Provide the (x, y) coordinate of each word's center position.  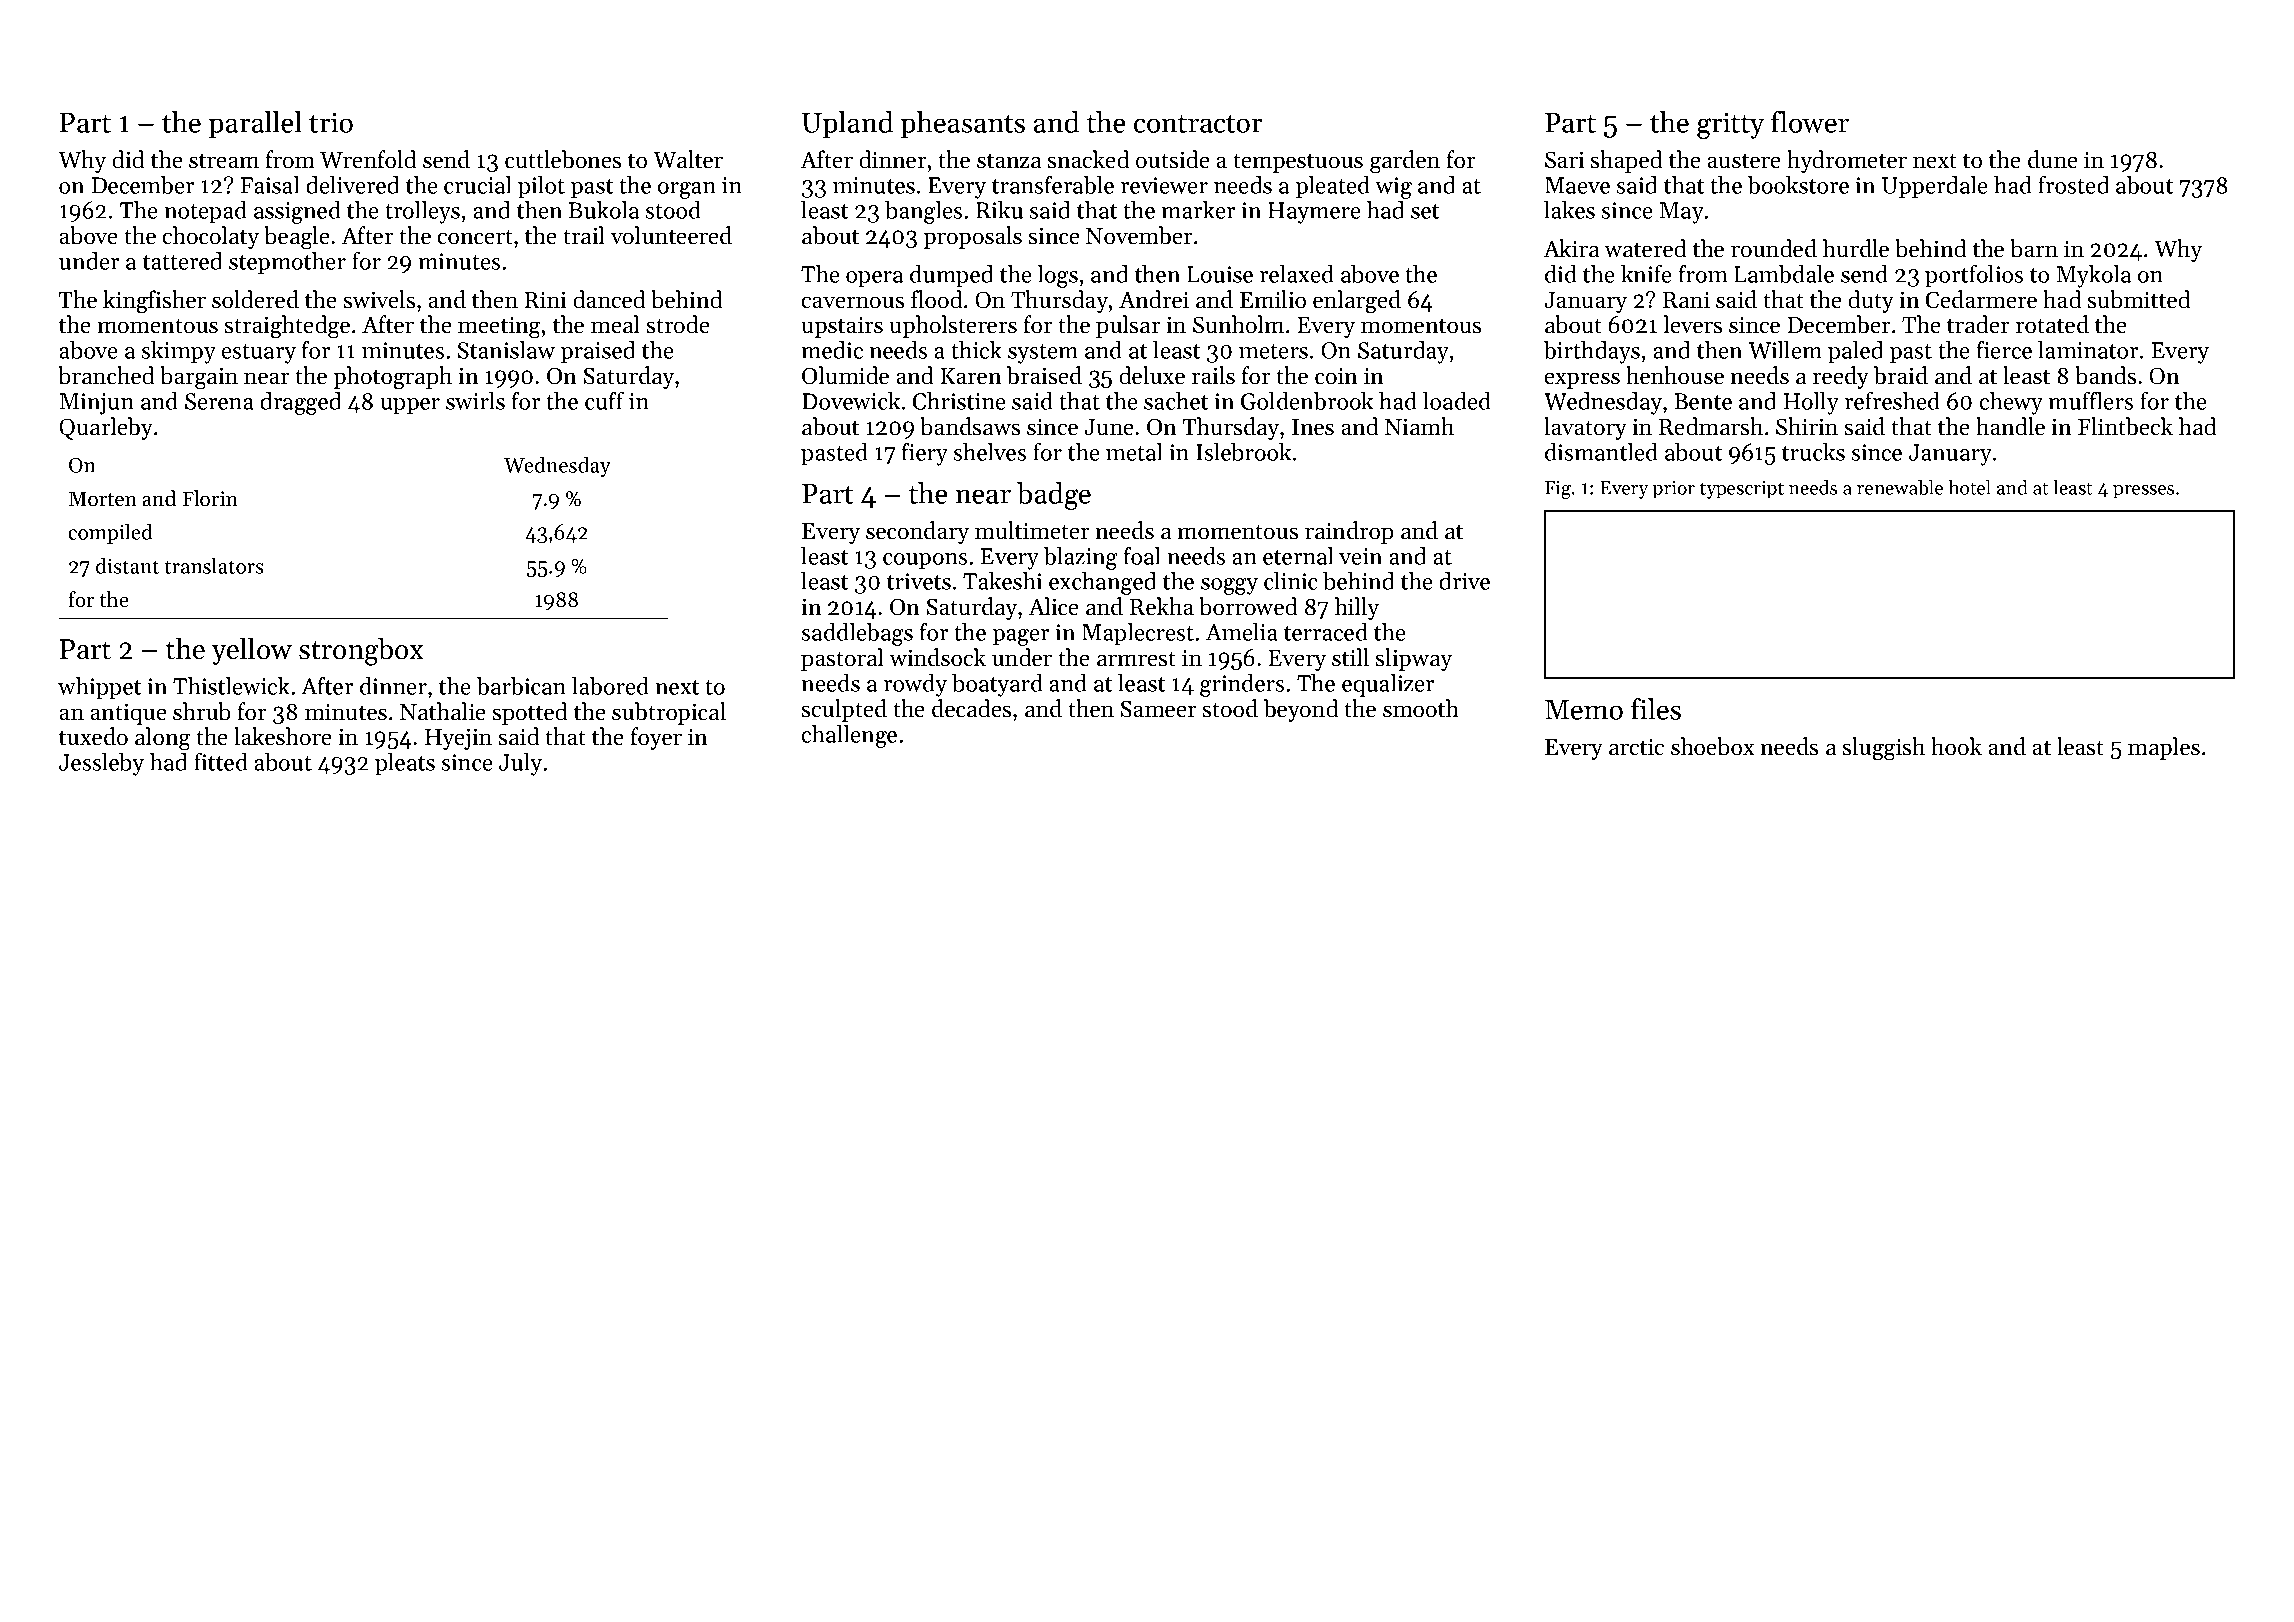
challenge (849, 736)
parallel (255, 125)
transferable (1053, 185)
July (520, 764)
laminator (2088, 350)
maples (2164, 748)
